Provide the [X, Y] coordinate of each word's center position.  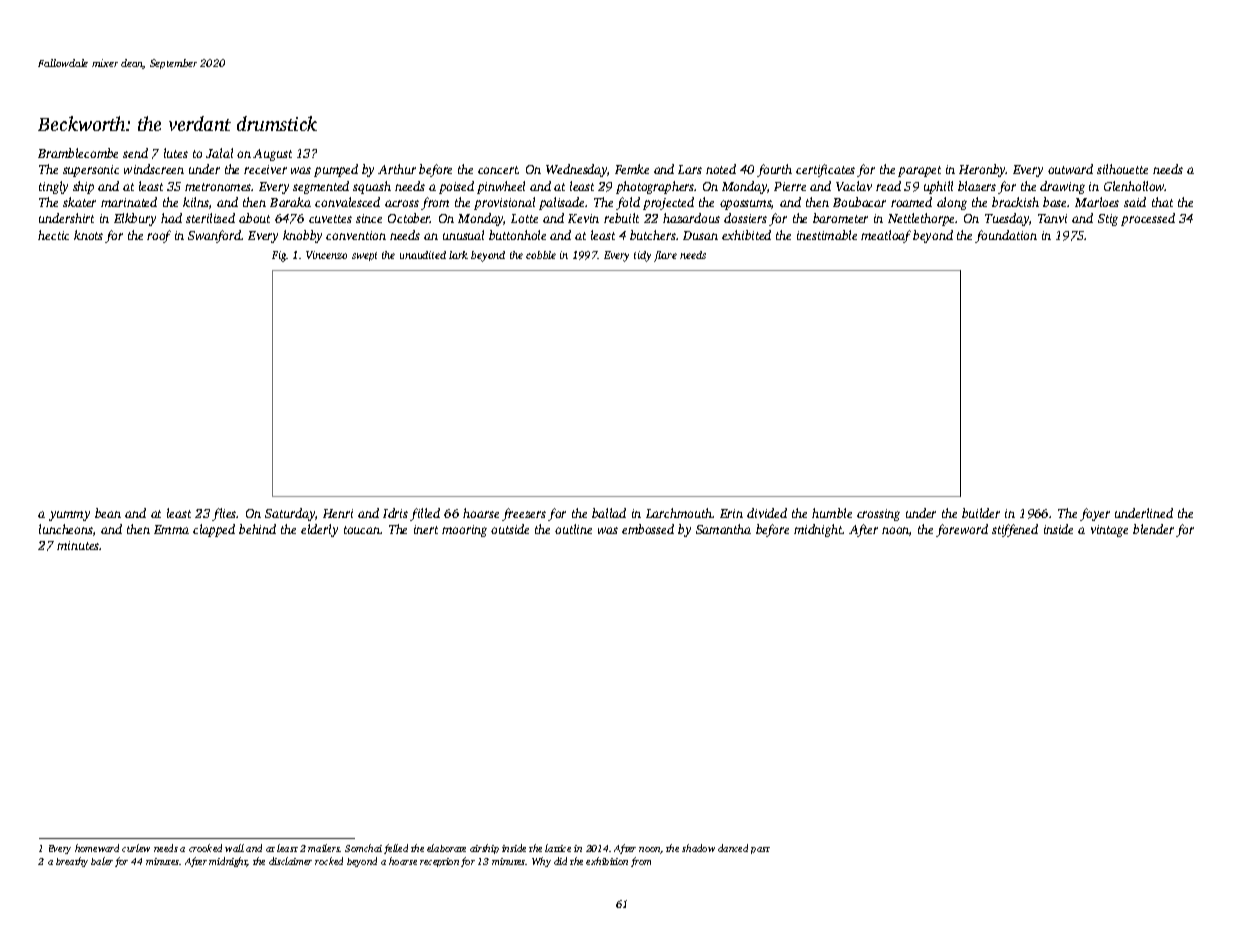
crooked [205, 848]
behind [257, 529]
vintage [1109, 531]
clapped [214, 530]
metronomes [218, 187]
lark [458, 255]
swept [364, 256]
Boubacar [859, 202]
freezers [524, 514]
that [1162, 202]
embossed [648, 529]
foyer [1095, 514]
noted [721, 169]
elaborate [446, 848]
